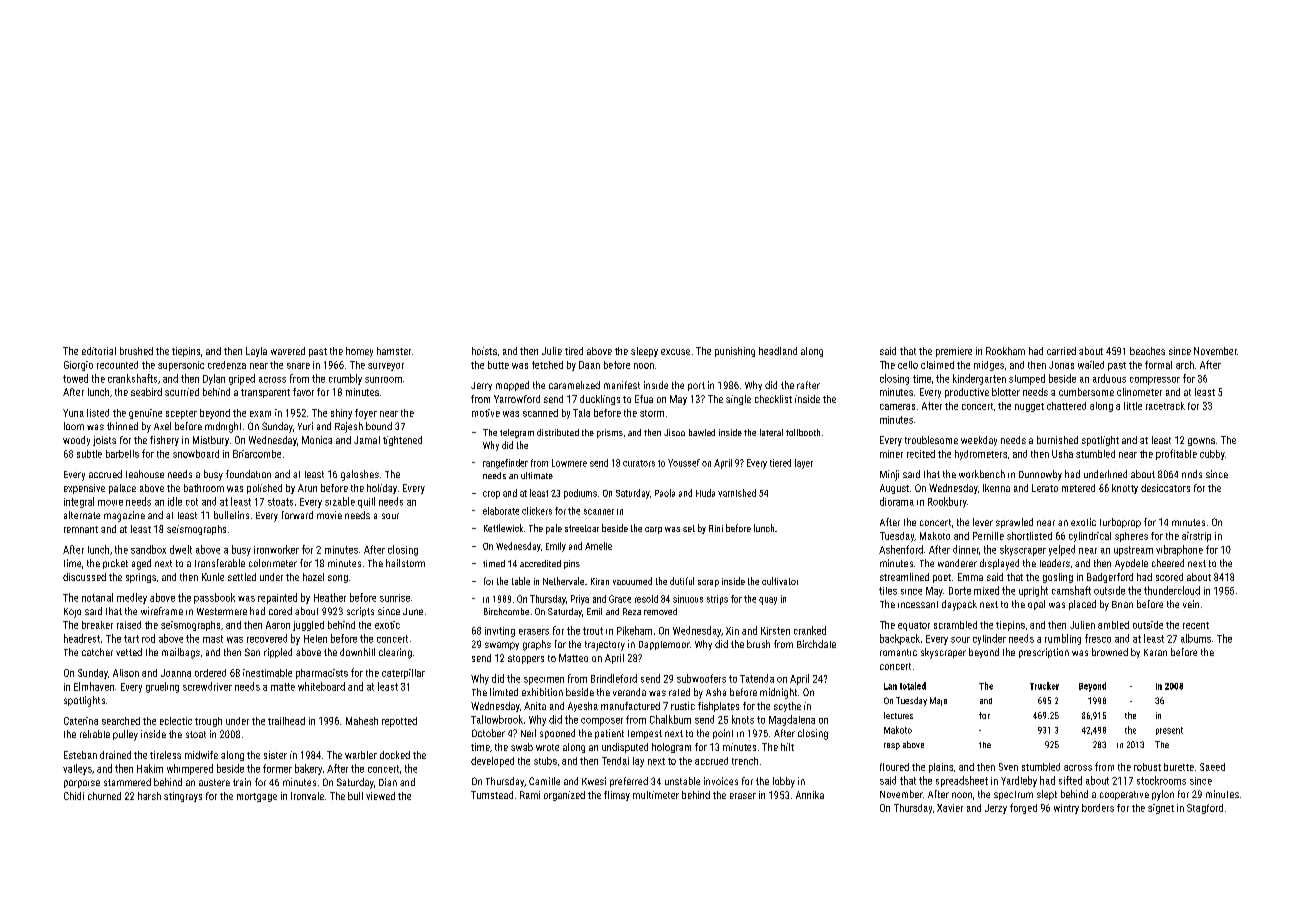  What do you see at coordinates (99, 351) in the screenshot?
I see `editorial` at bounding box center [99, 351].
